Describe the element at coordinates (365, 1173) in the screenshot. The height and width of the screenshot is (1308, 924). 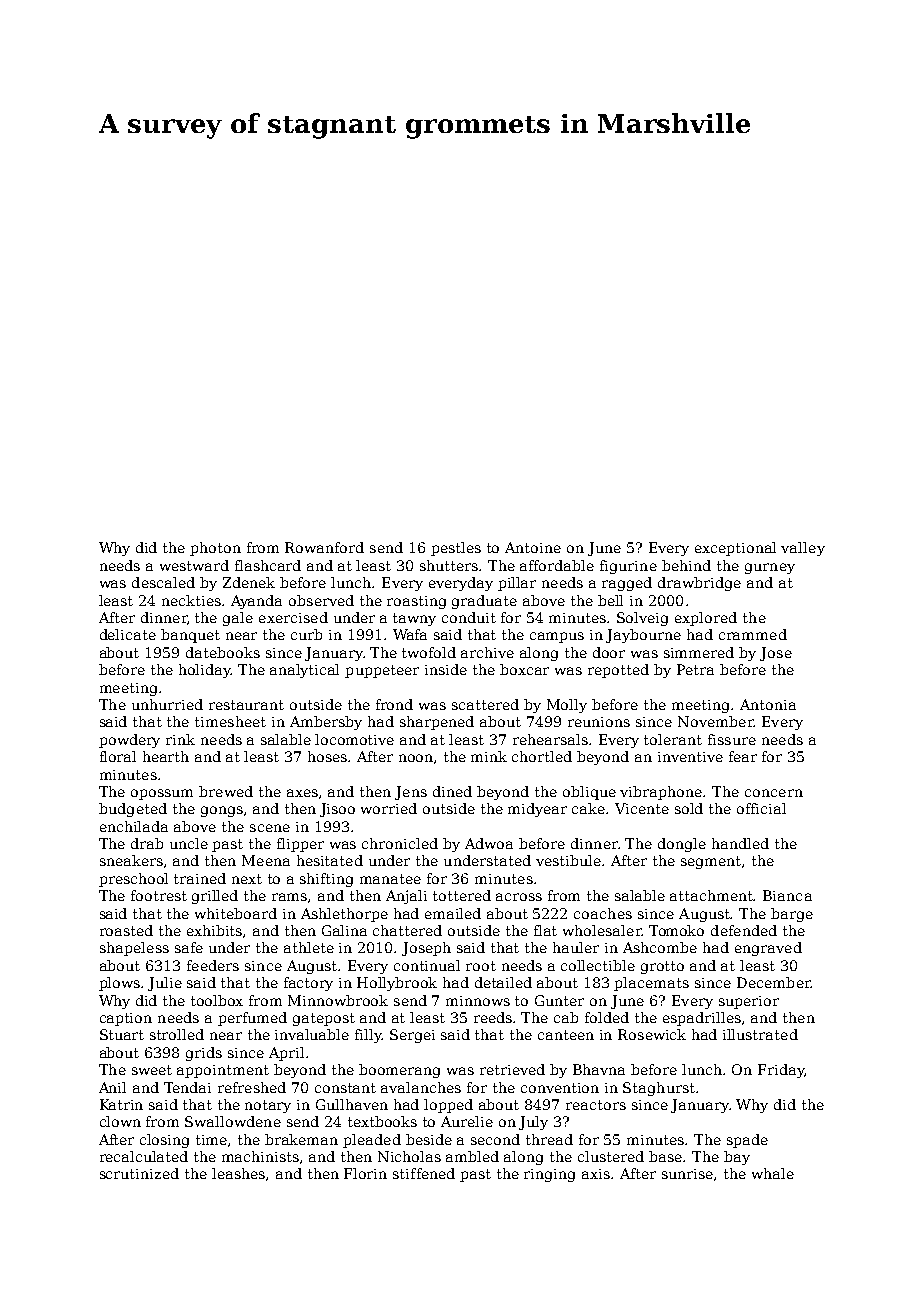
I see `Florin` at that location.
